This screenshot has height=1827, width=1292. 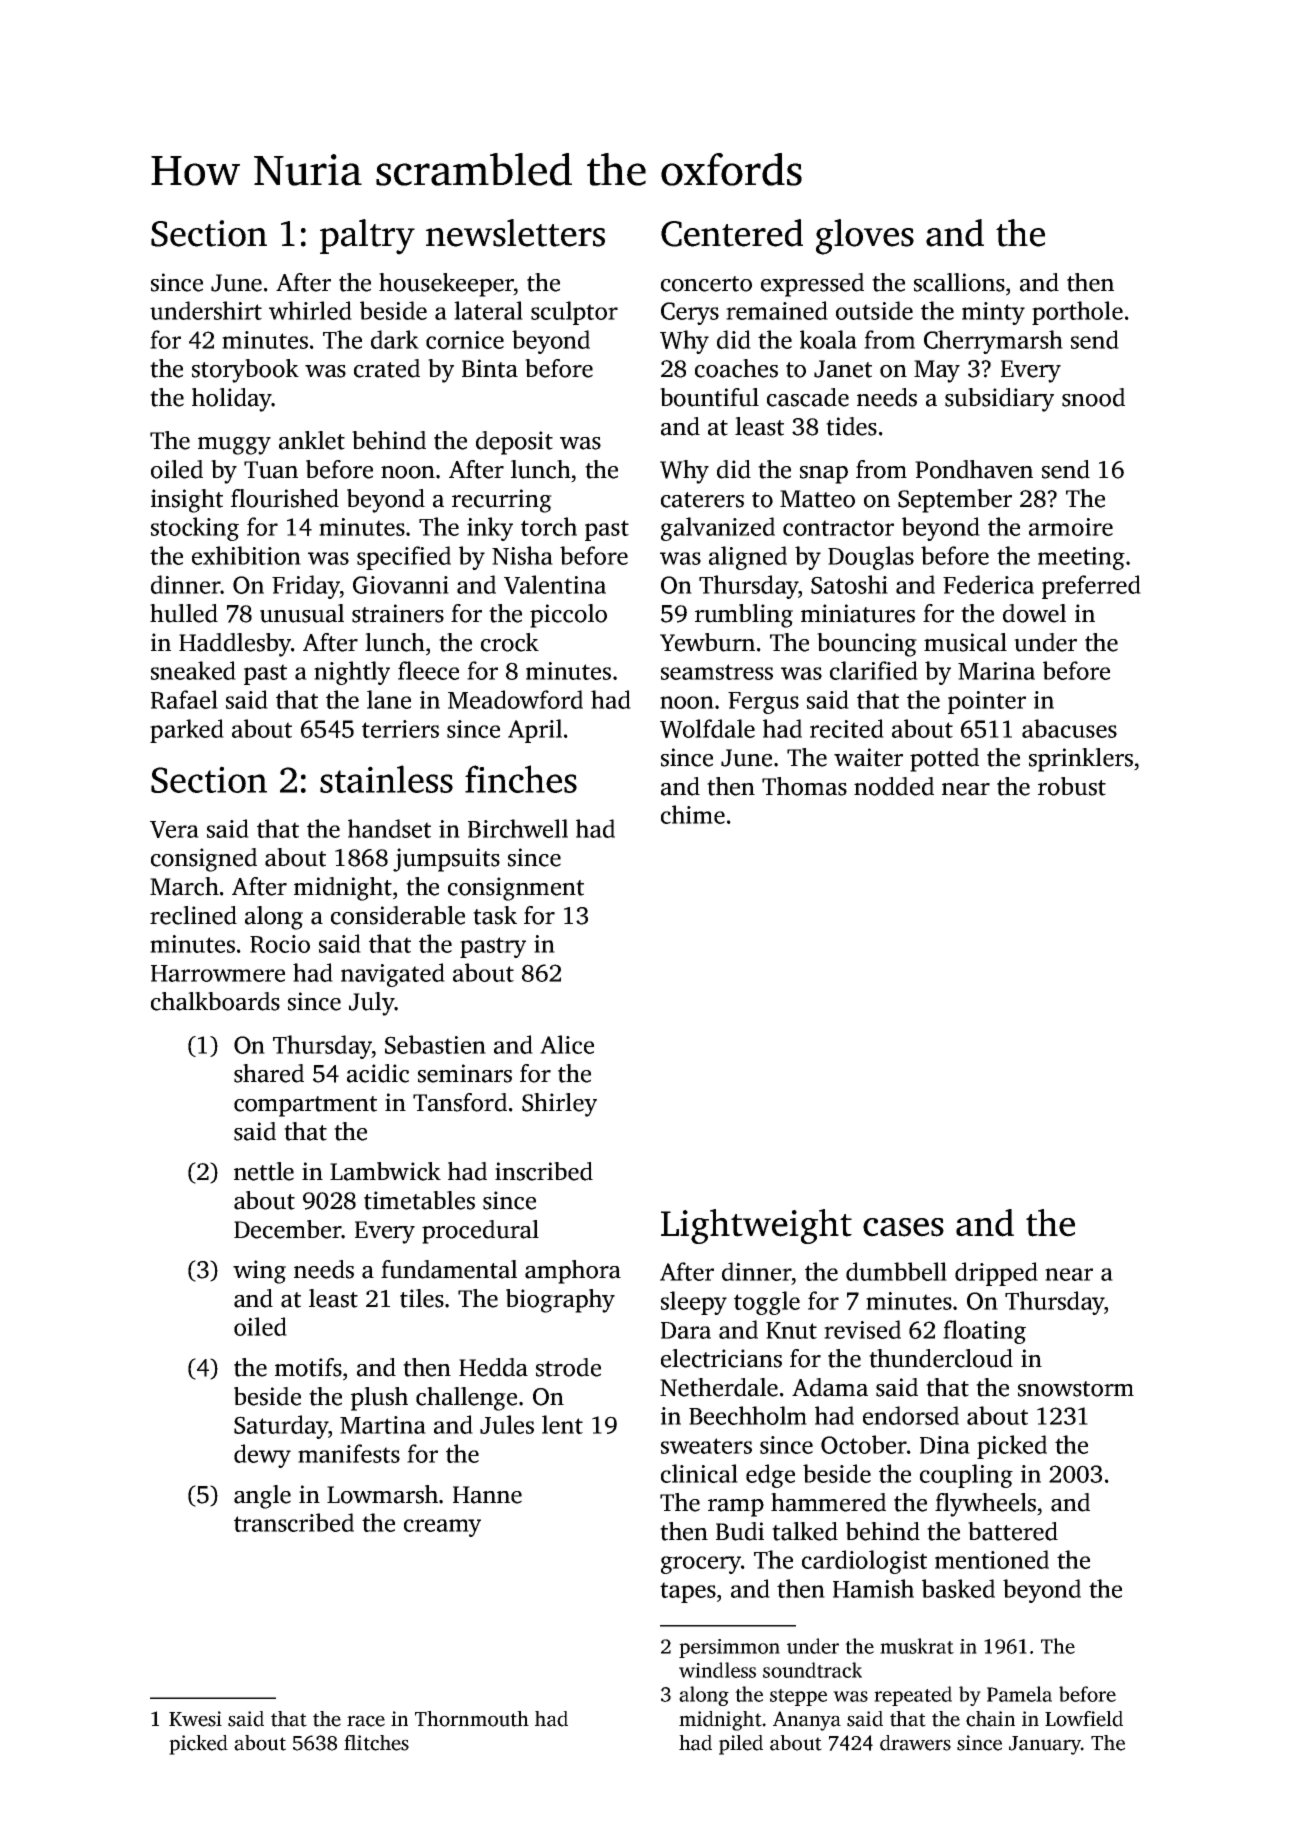 I want to click on consignment, so click(x=516, y=889).
